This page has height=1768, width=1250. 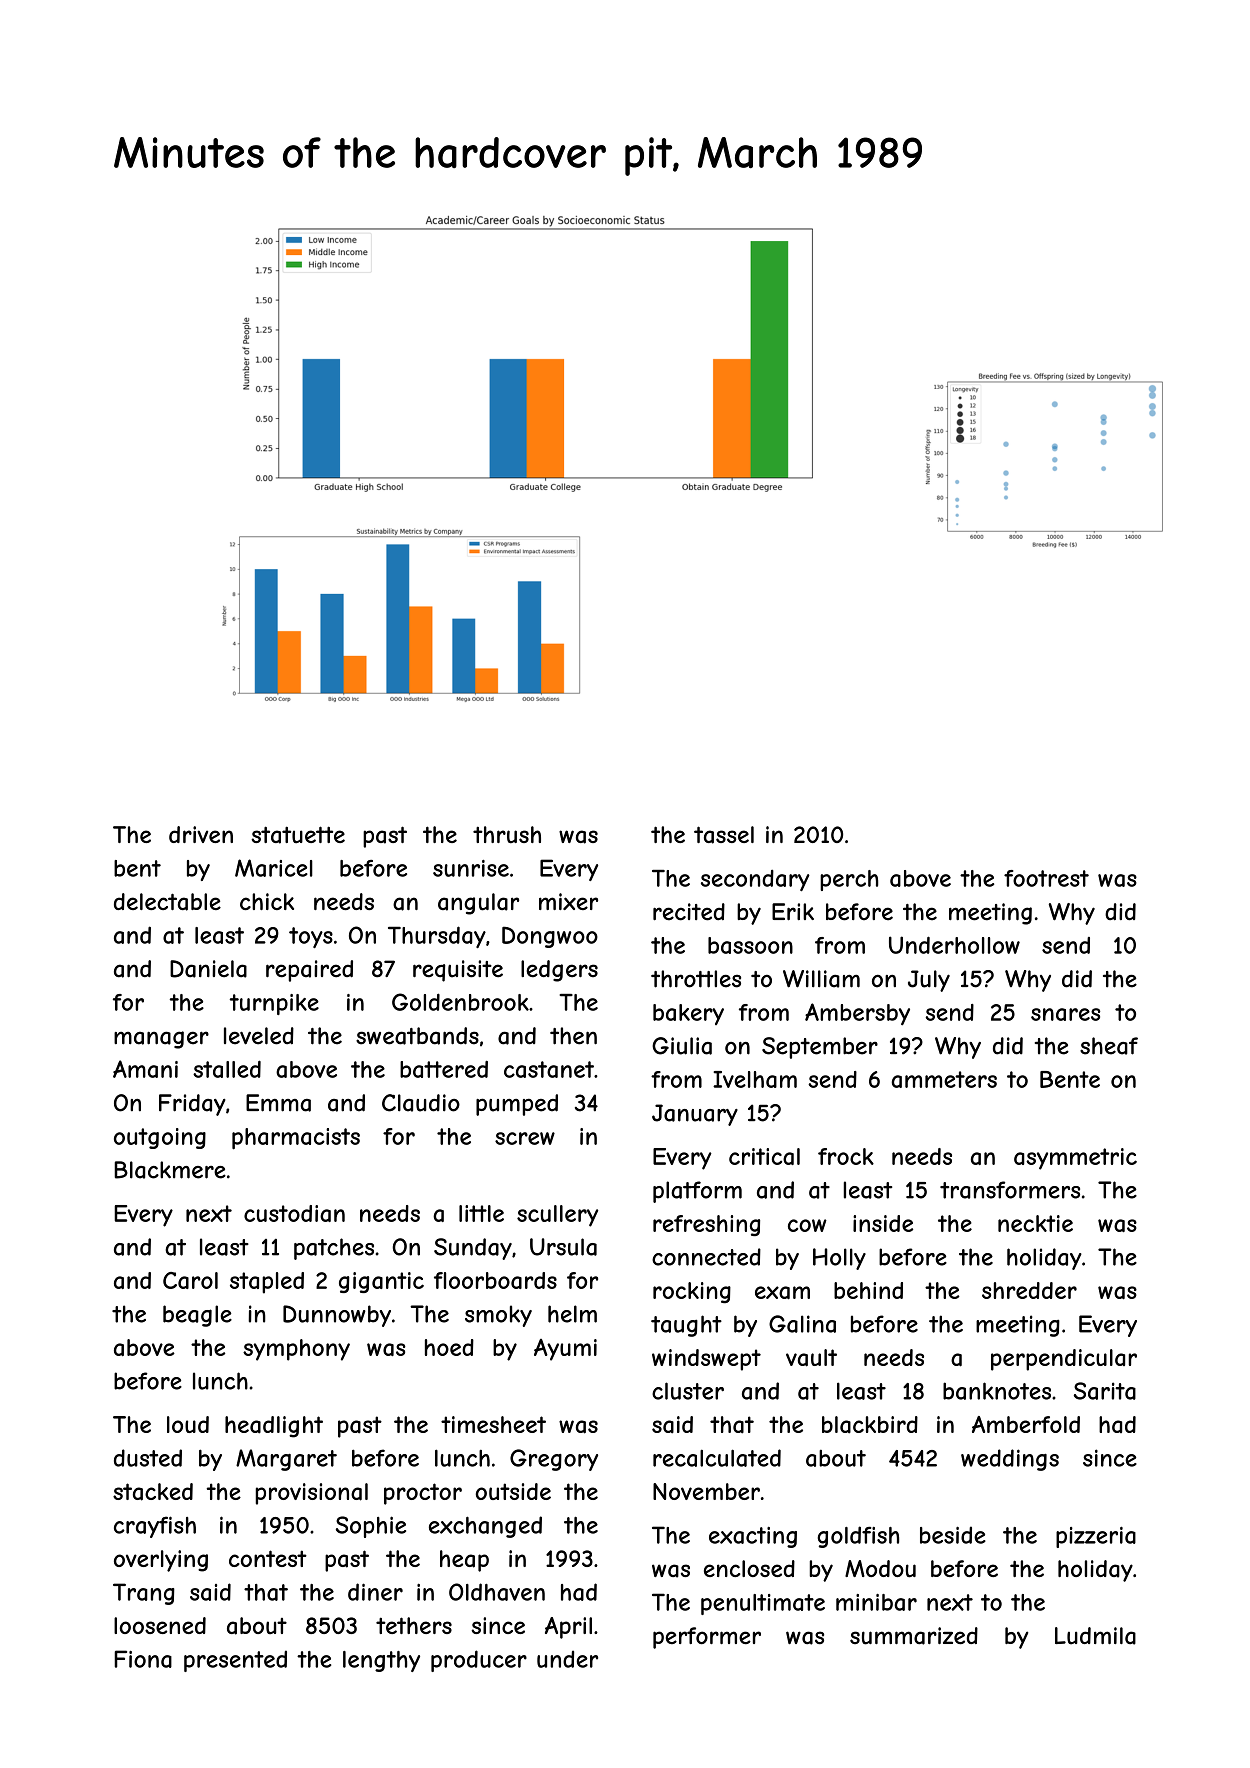 I want to click on driven, so click(x=201, y=834).
